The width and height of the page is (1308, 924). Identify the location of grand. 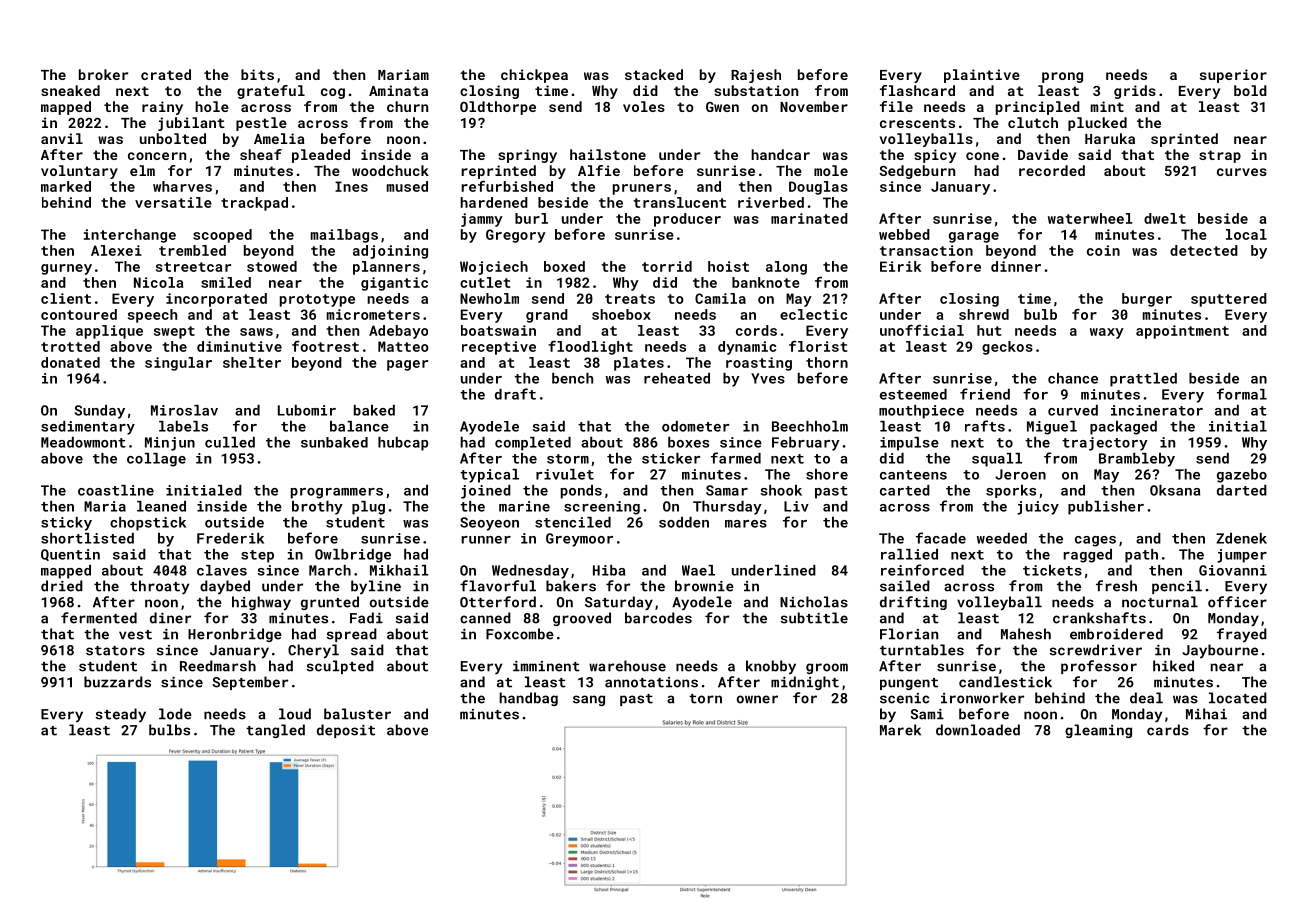
(547, 316).
